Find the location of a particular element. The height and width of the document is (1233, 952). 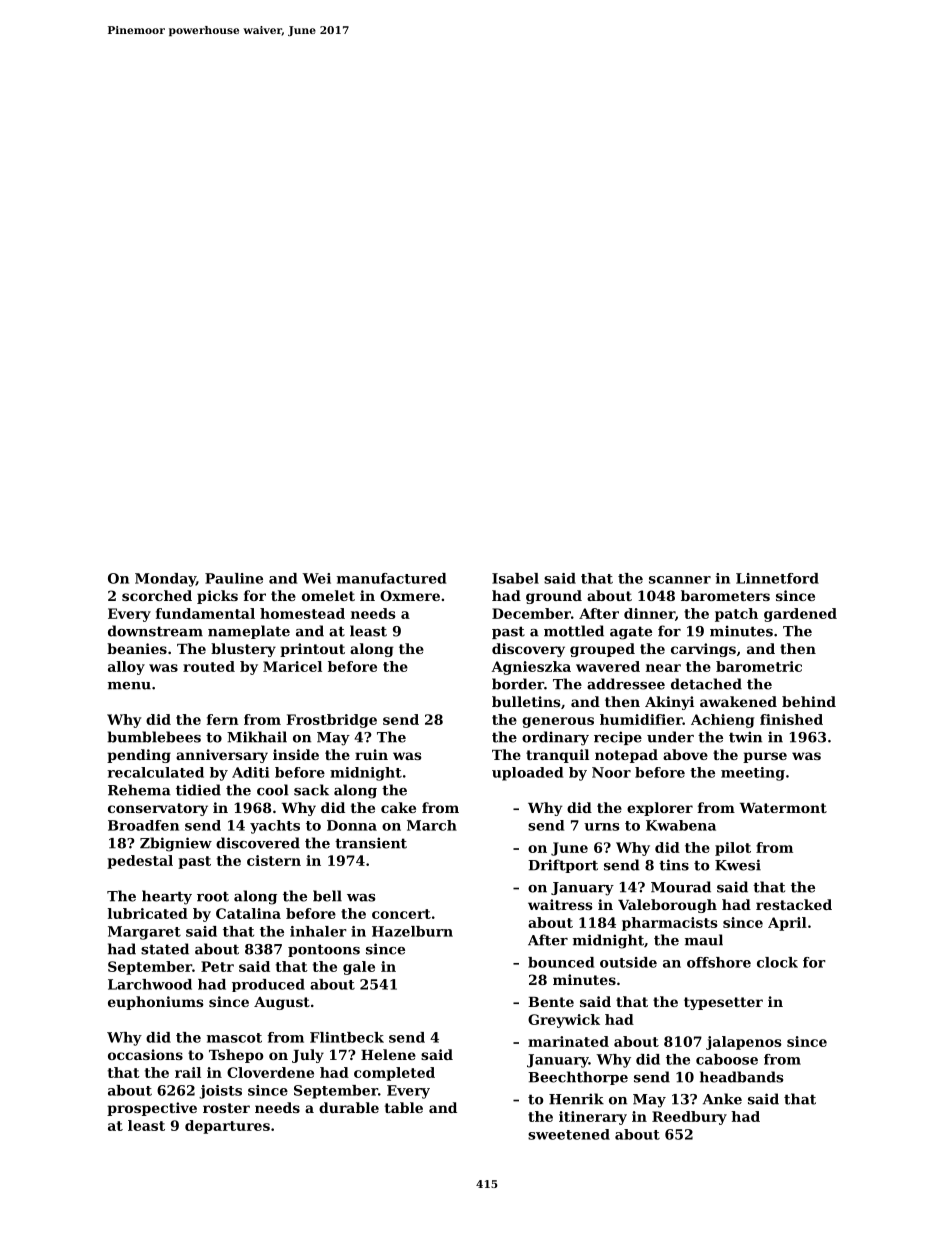

scanner is located at coordinates (680, 580).
